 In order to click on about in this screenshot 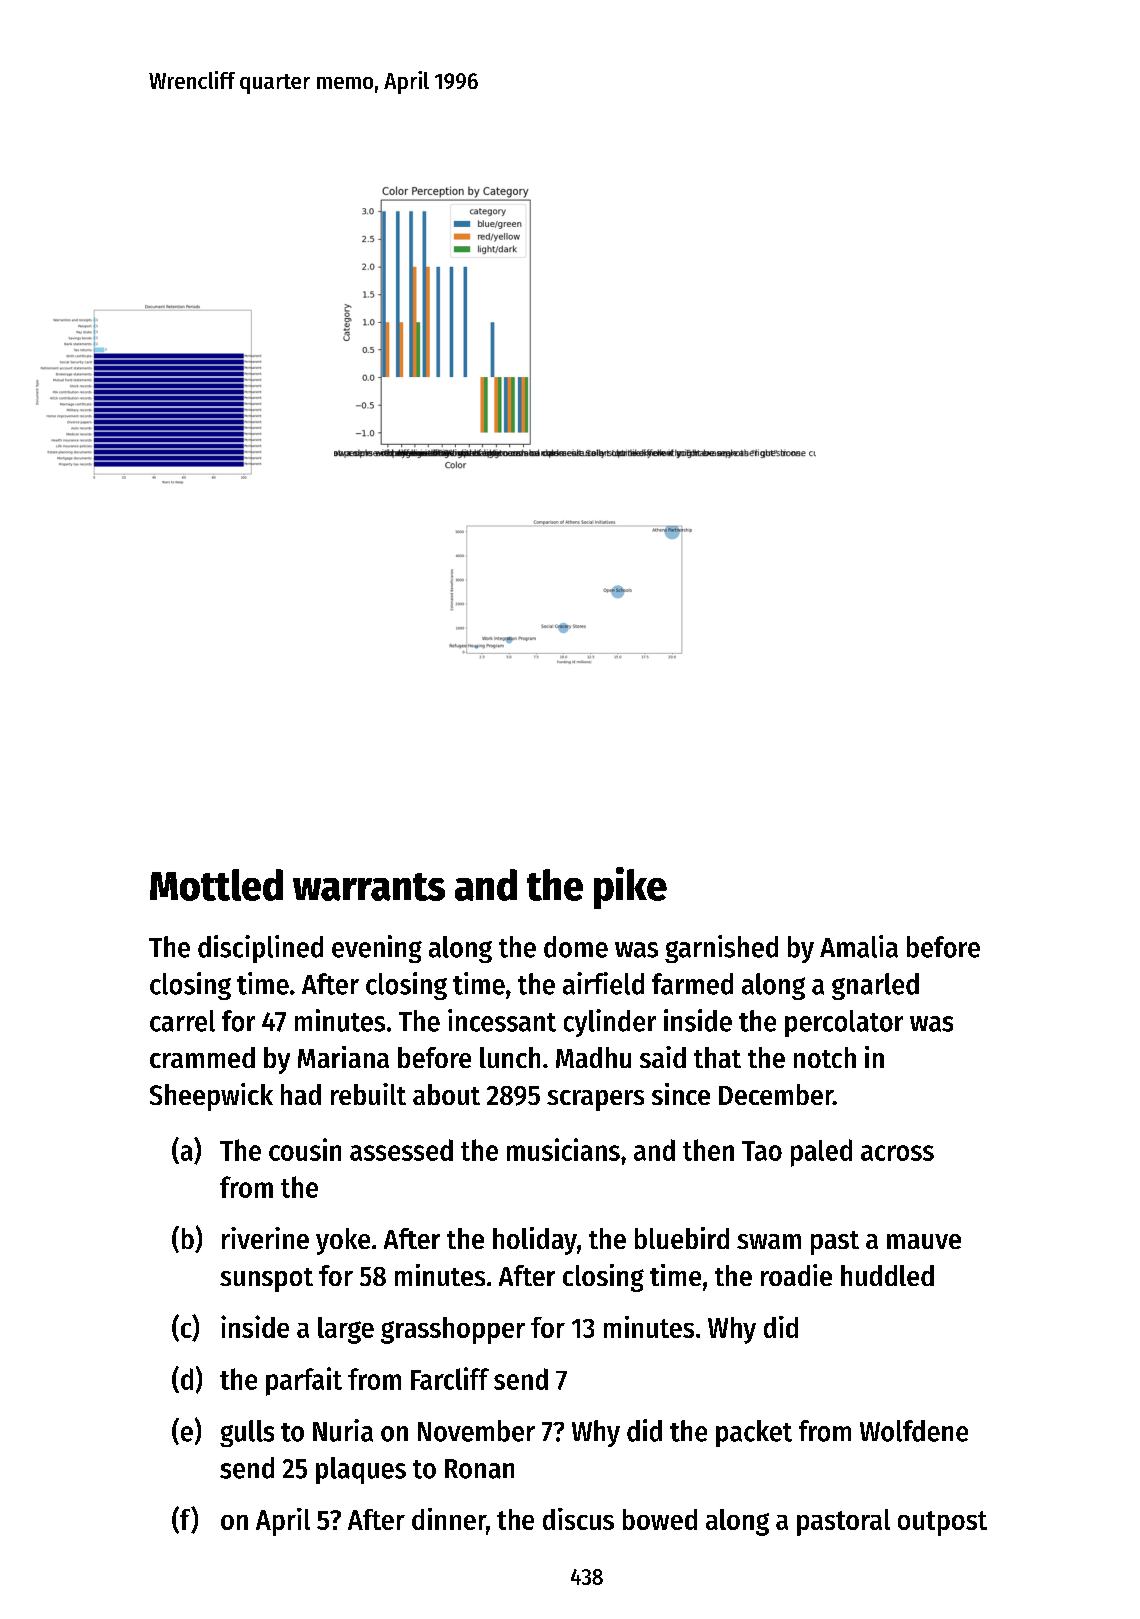, I will do `click(446, 1094)`.
